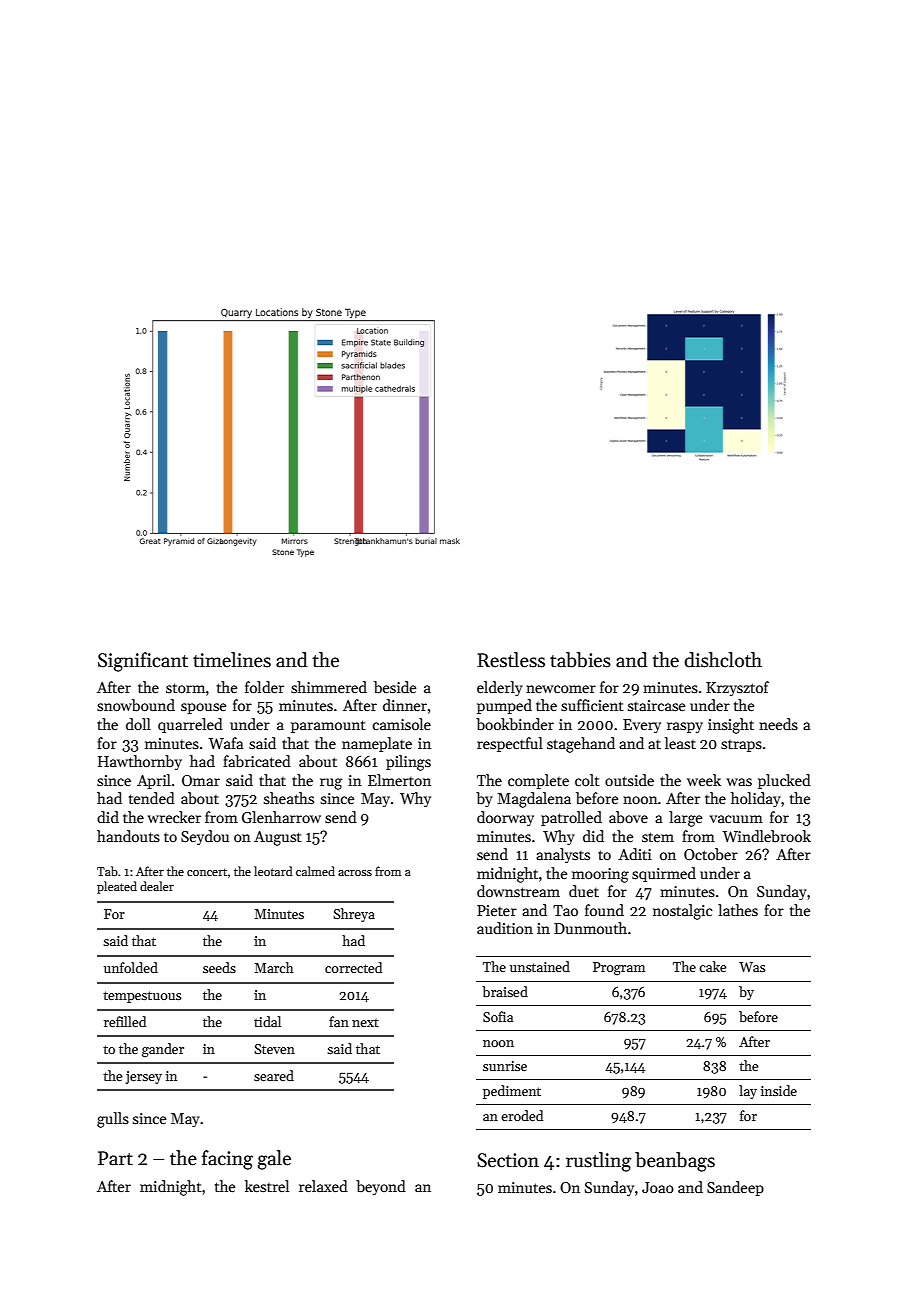 This page has width=908, height=1316. I want to click on gale, so click(274, 1160).
